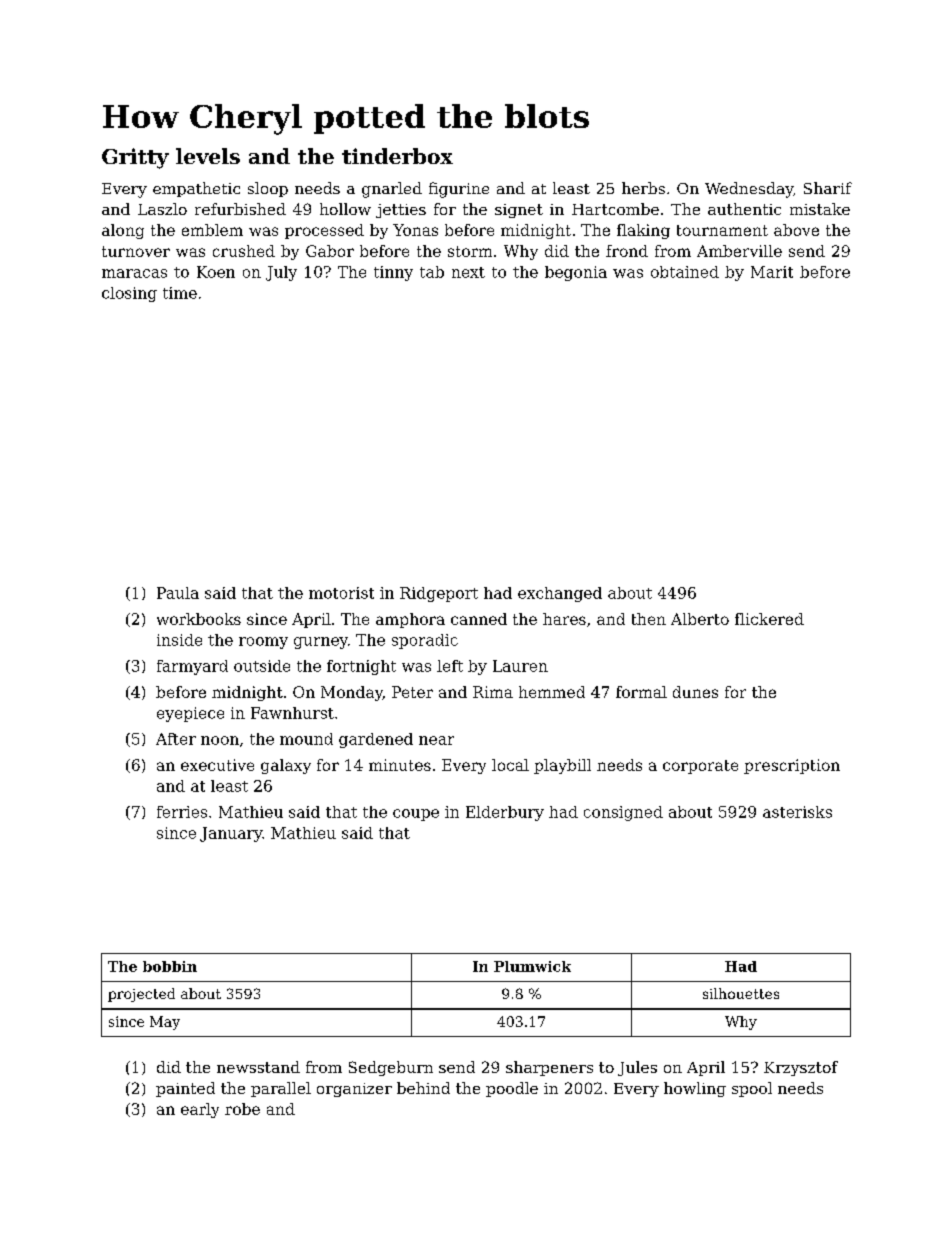  Describe the element at coordinates (459, 190) in the page. I see `figurine` at that location.
